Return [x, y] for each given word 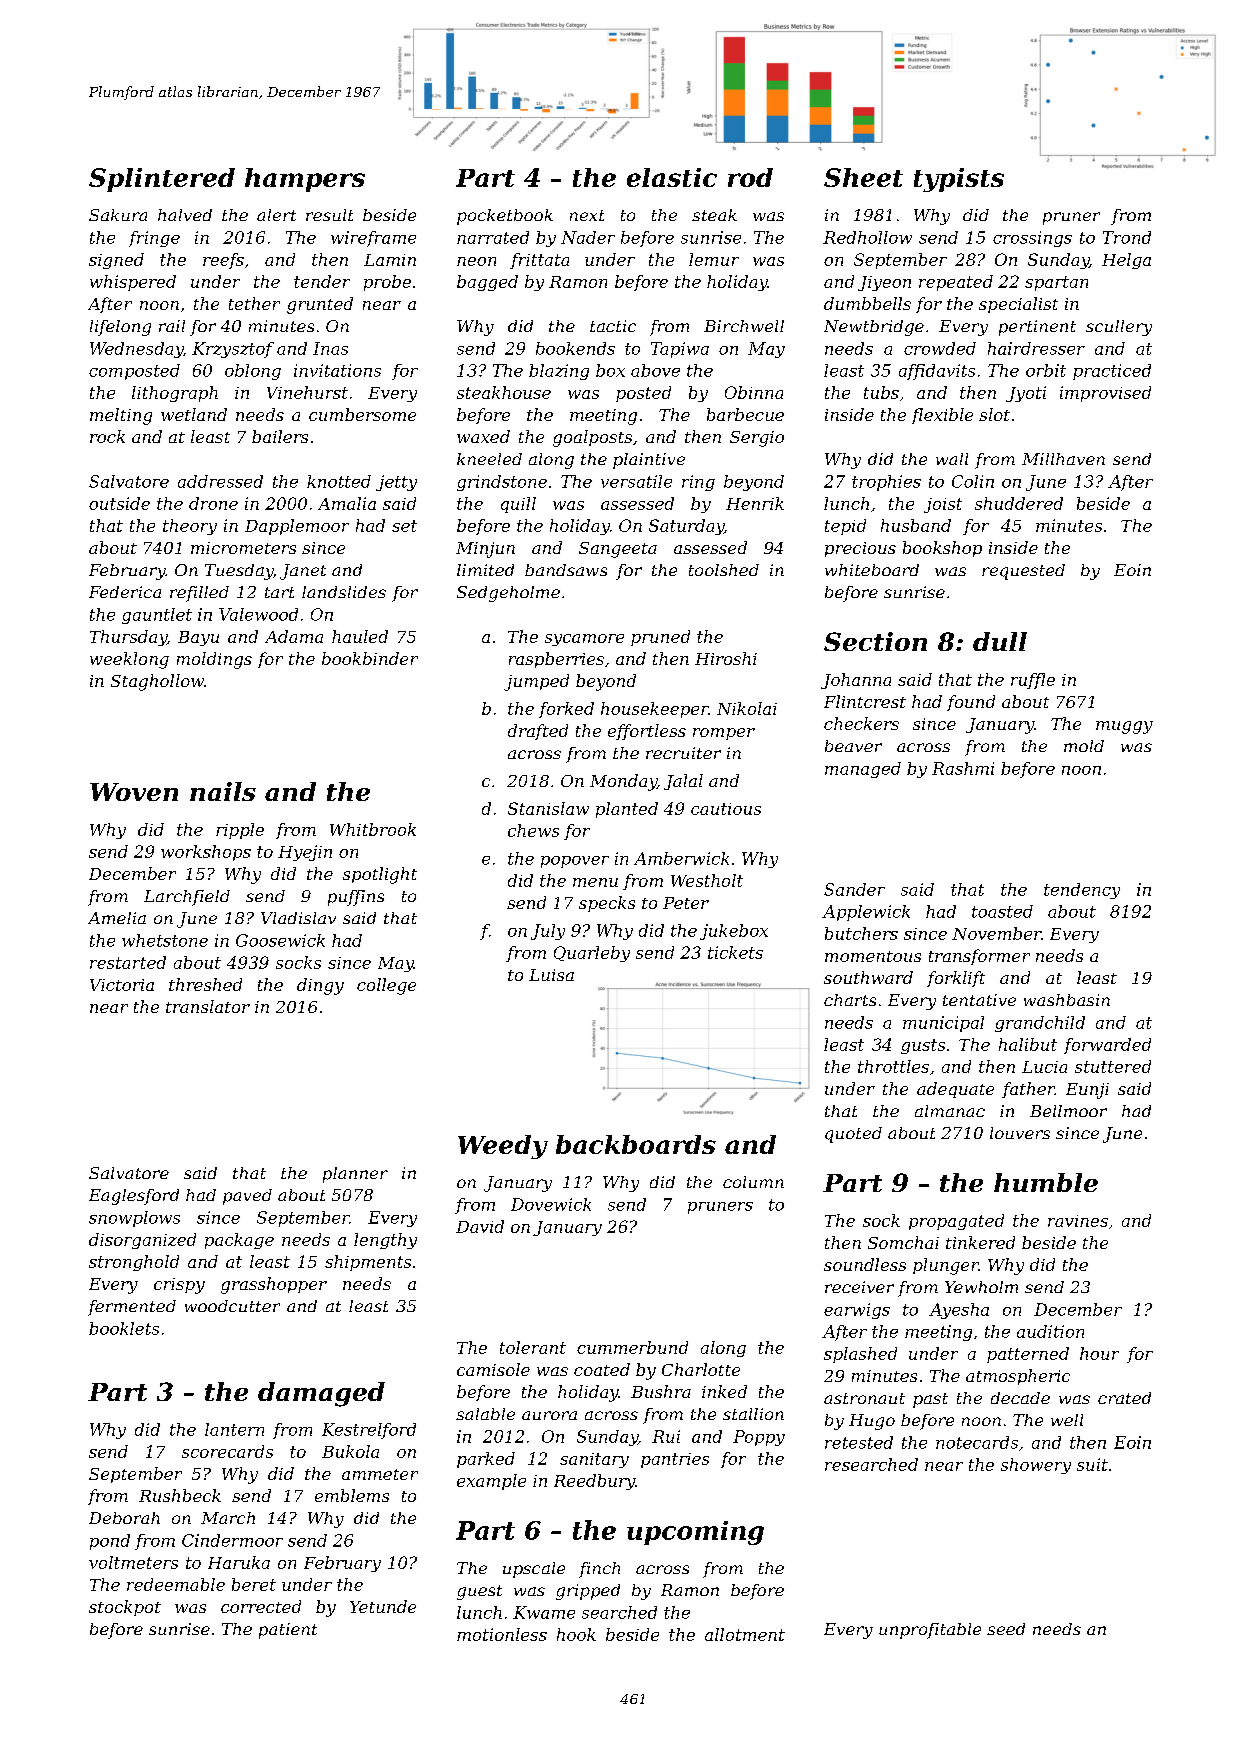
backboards [636, 1144]
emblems [352, 1495]
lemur [714, 259]
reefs [223, 261]
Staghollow [157, 682]
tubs [881, 392]
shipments [368, 1263]
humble [1046, 1182]
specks [607, 904]
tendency [1082, 891]
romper [724, 734]
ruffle [1033, 681]
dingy [320, 986]
